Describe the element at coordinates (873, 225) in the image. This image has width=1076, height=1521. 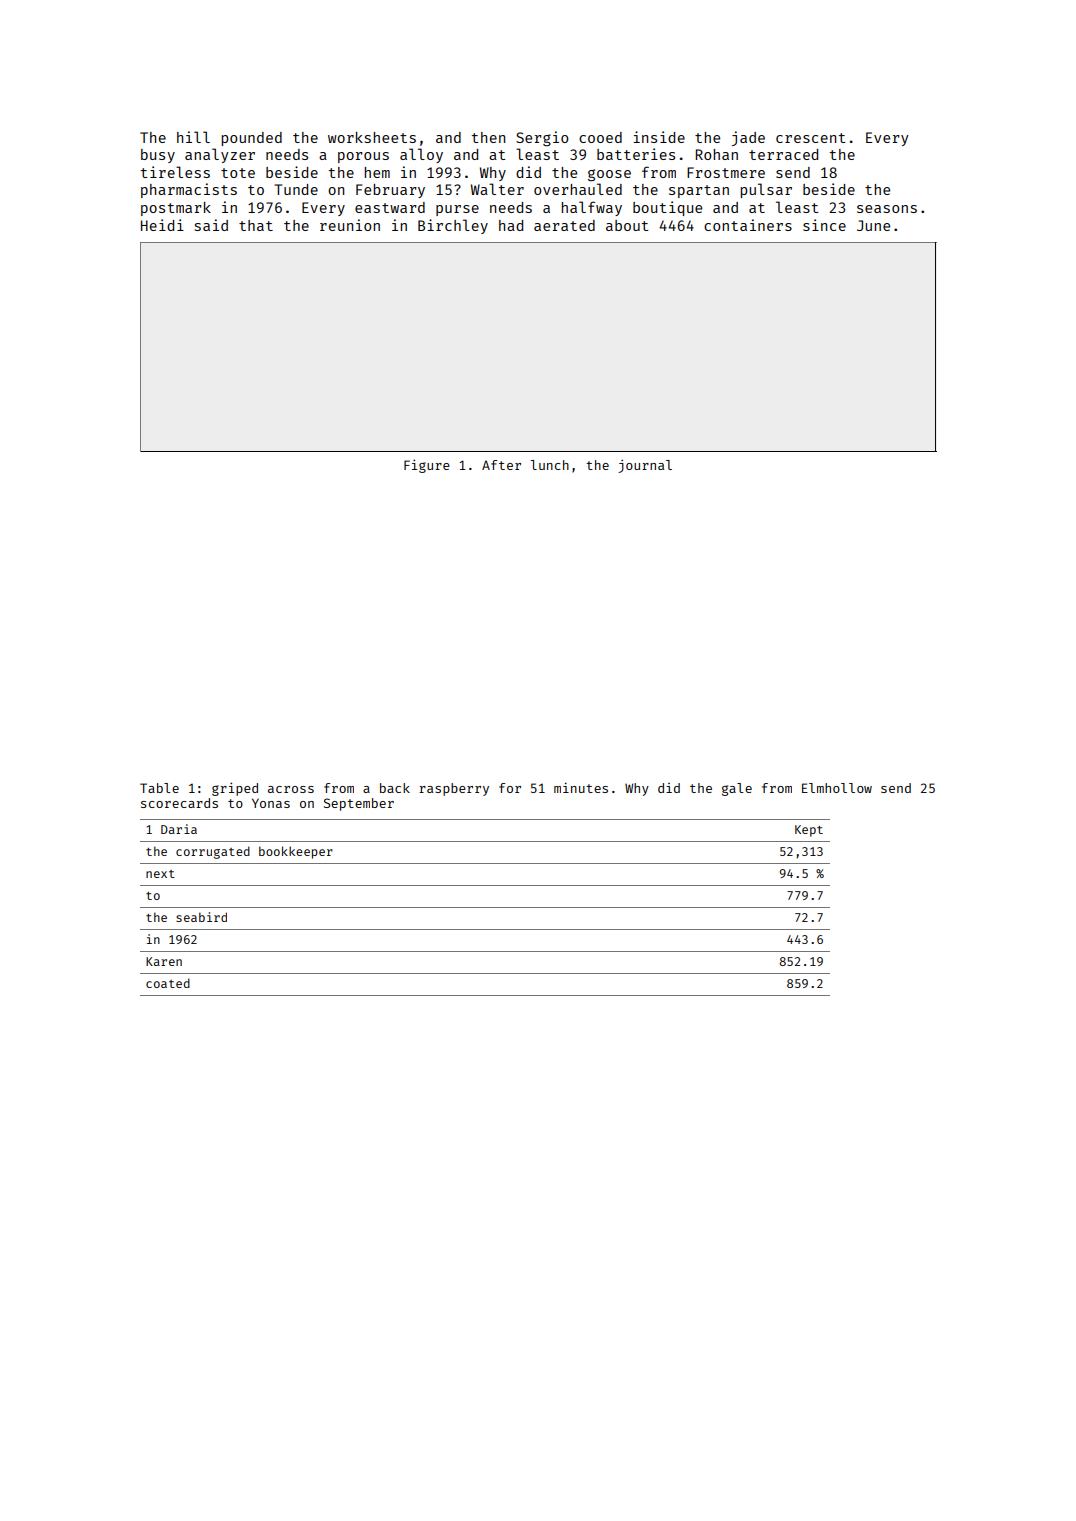
I see `June` at that location.
